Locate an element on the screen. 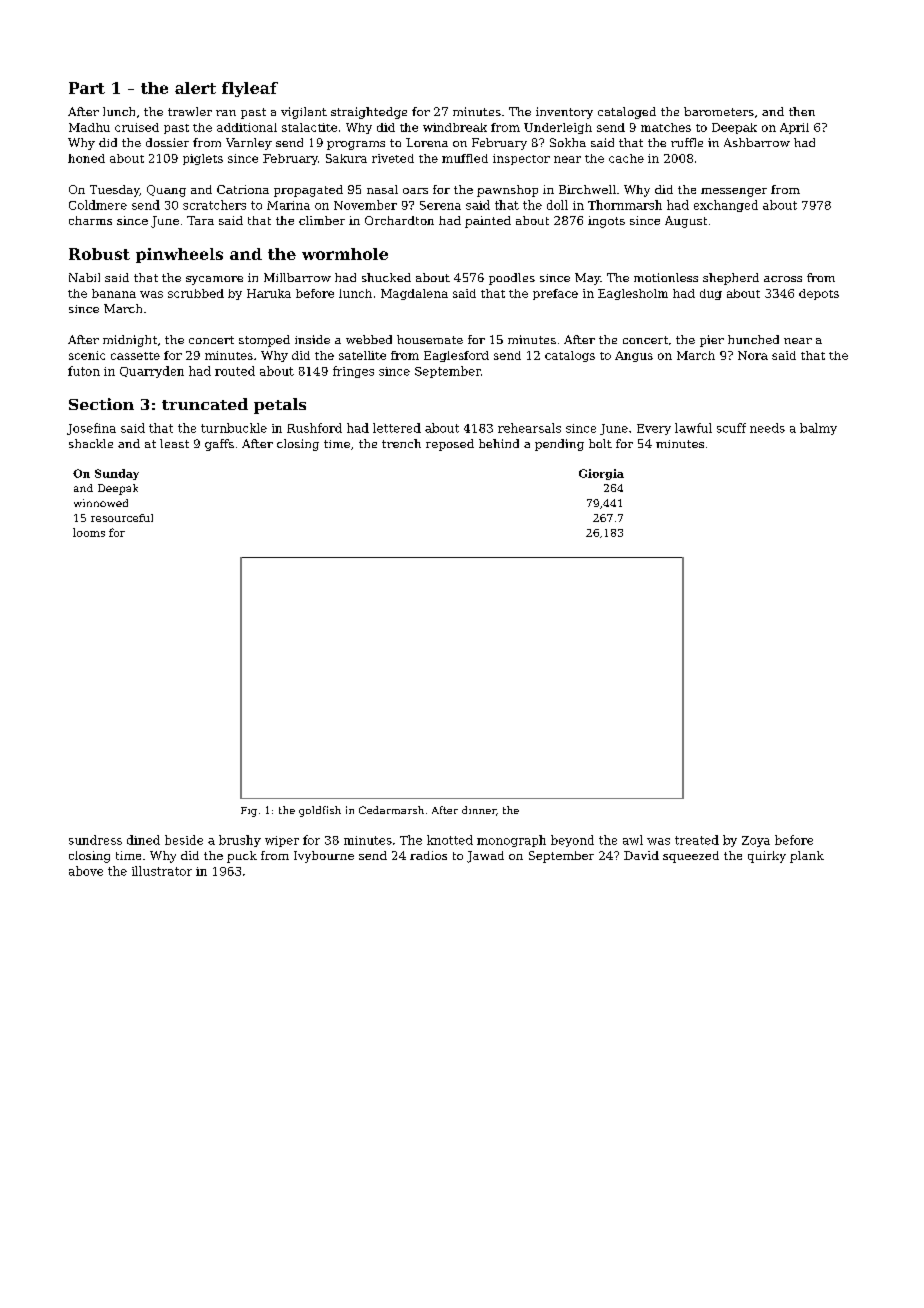  exchanged is located at coordinates (726, 206).
